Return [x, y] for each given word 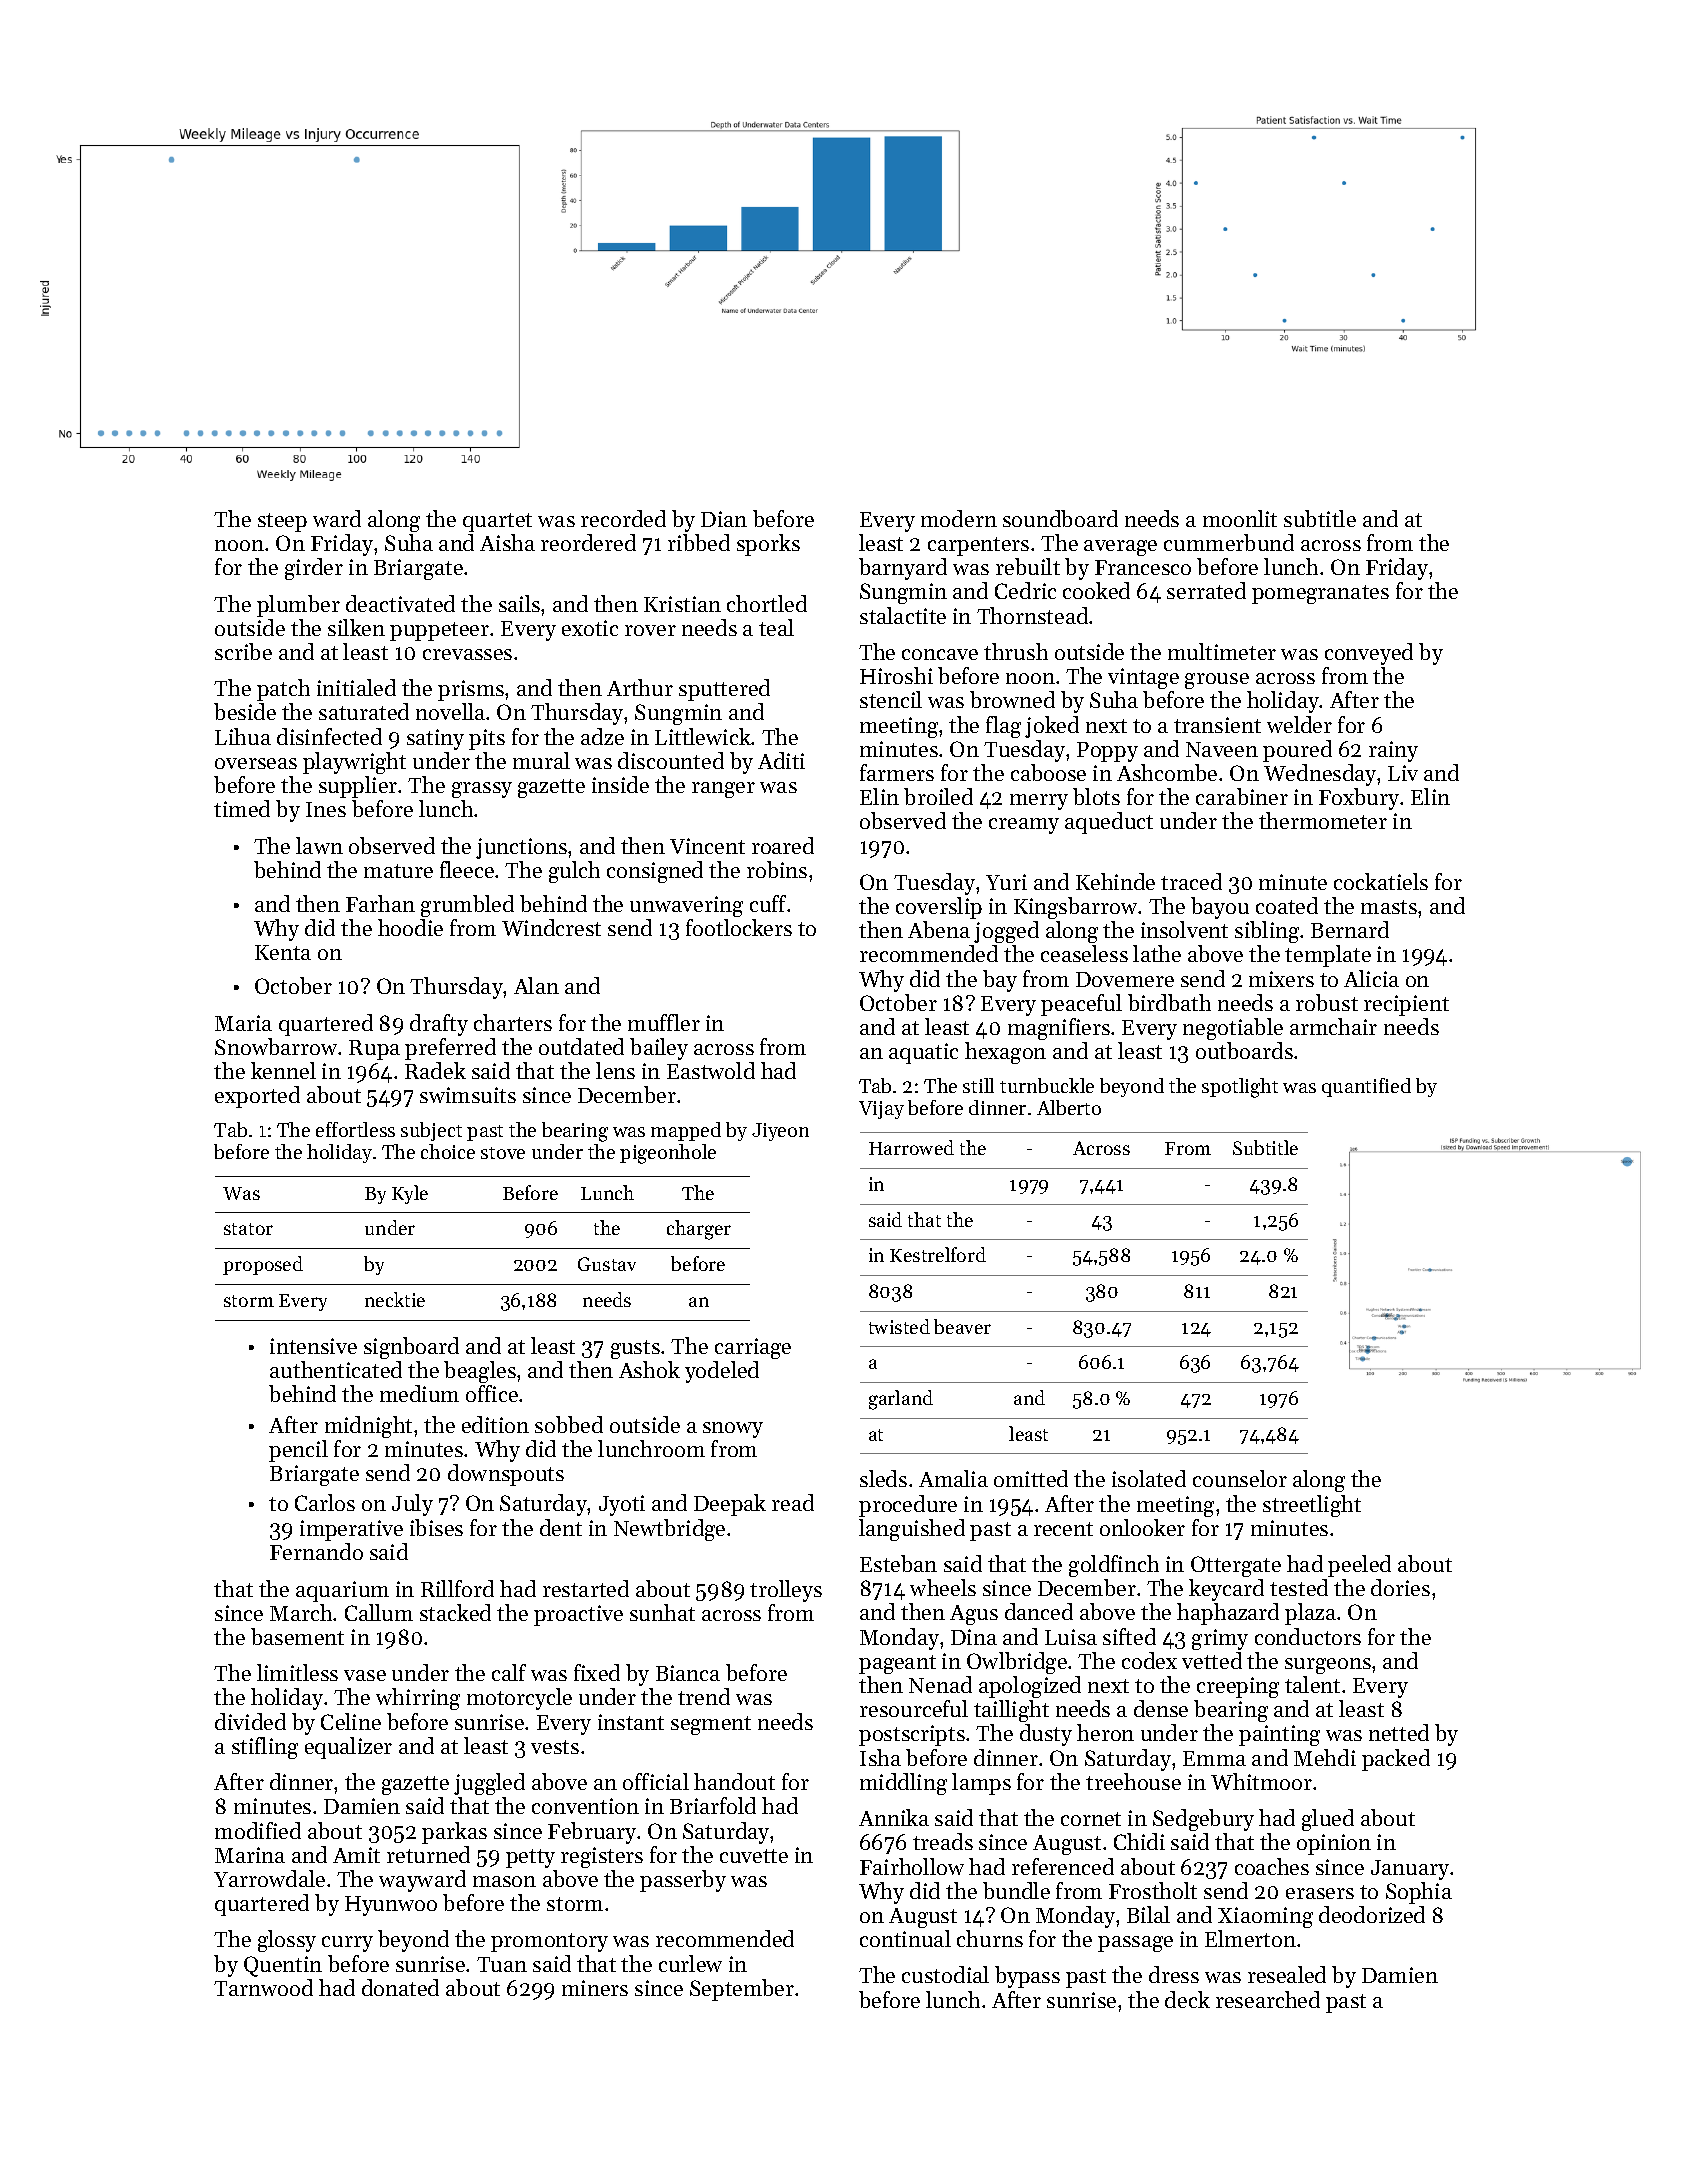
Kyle [410, 1194]
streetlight [1312, 1506]
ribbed [699, 542]
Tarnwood [263, 1987]
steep [282, 522]
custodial [945, 1974]
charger [699, 1230]
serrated [1206, 590]
